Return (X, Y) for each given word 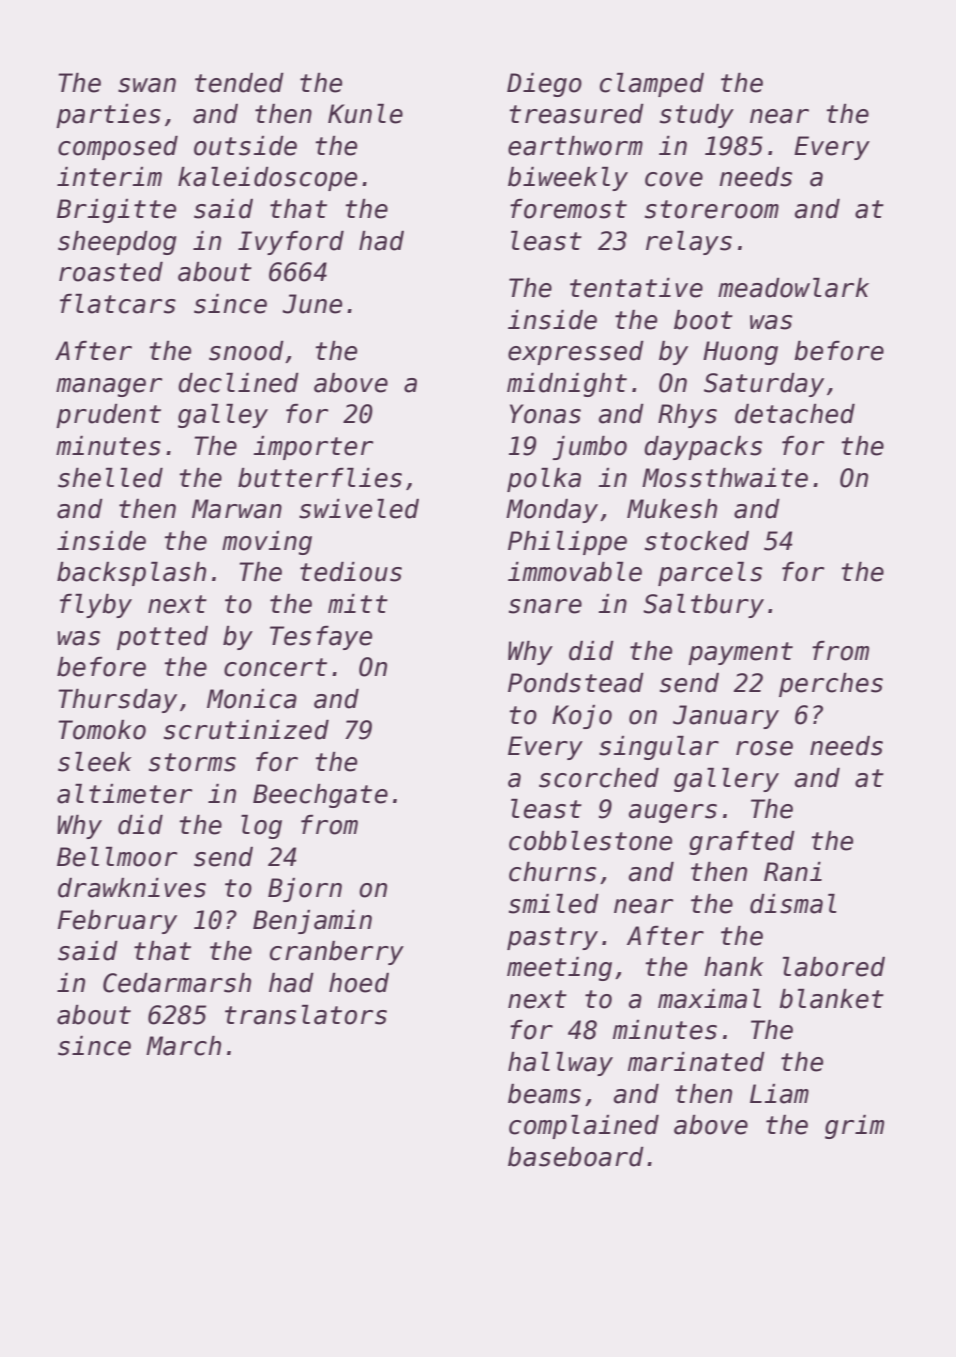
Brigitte (116, 211)
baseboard (576, 1157)
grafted (742, 843)
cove (674, 179)
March (183, 1046)
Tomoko (102, 730)
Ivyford (291, 243)
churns (552, 872)
